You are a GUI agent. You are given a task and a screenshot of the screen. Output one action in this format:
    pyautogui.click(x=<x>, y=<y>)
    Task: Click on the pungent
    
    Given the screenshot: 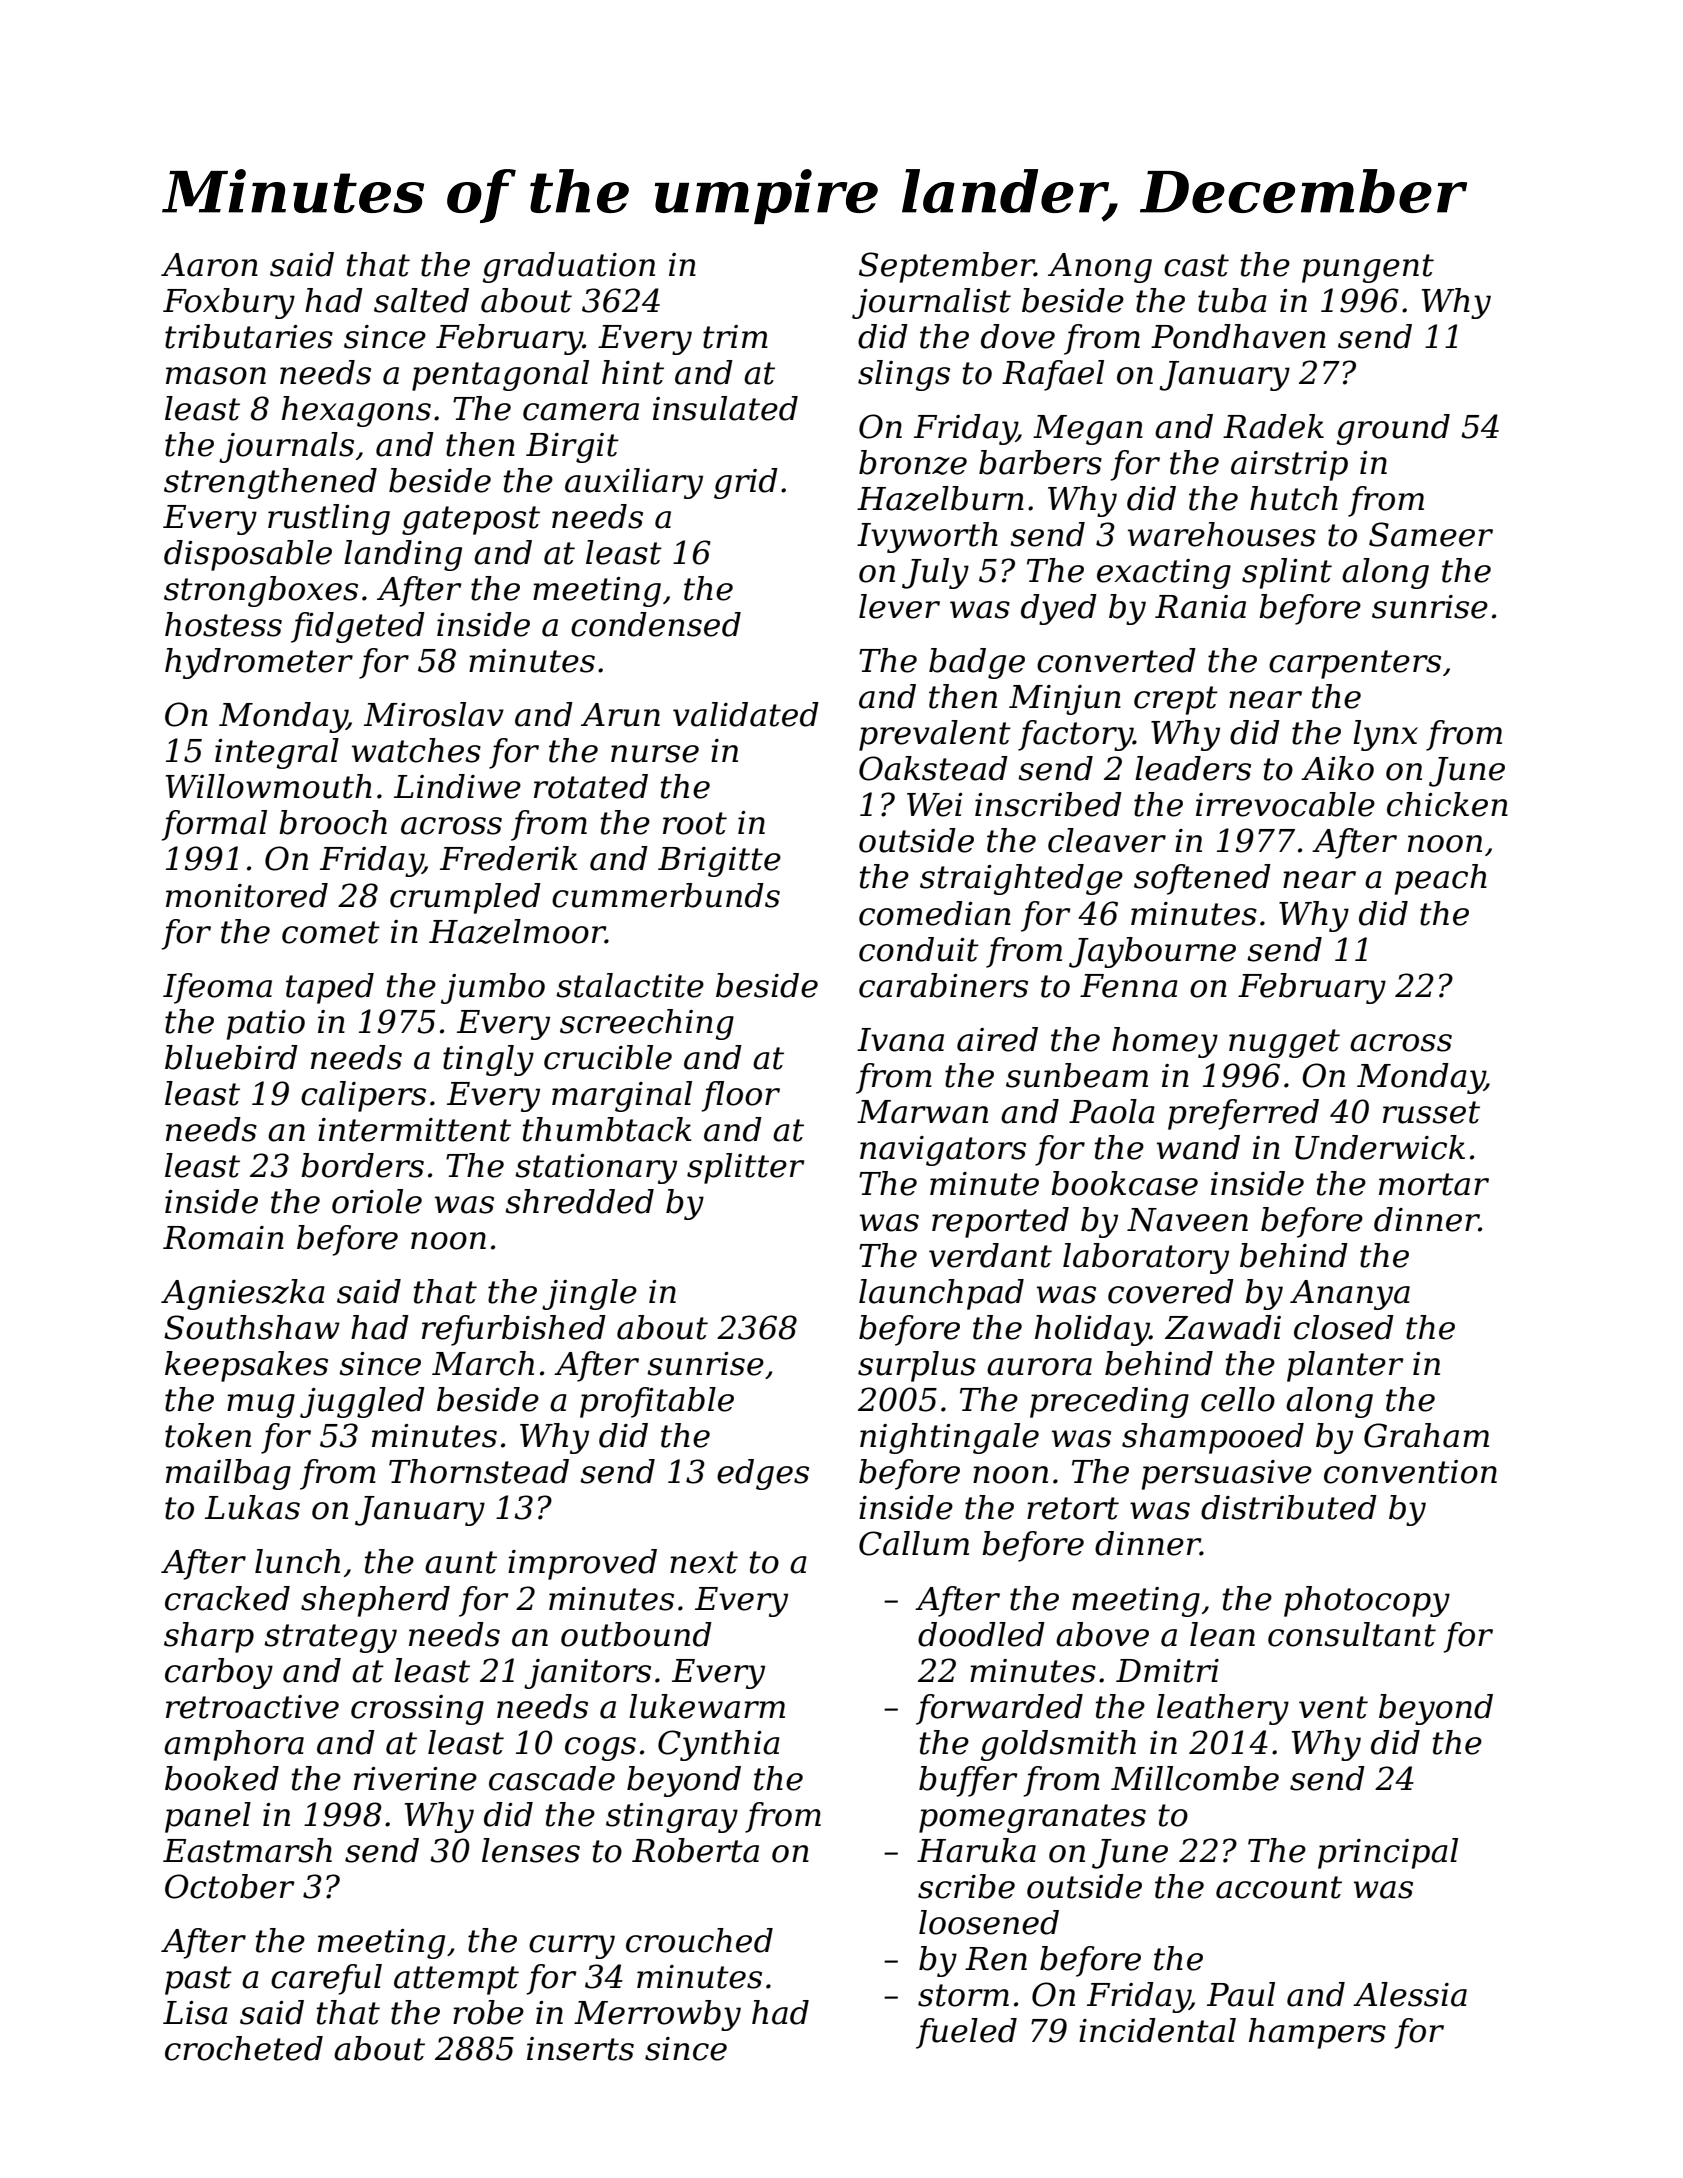 What is the action you would take?
    pyautogui.click(x=1368, y=268)
